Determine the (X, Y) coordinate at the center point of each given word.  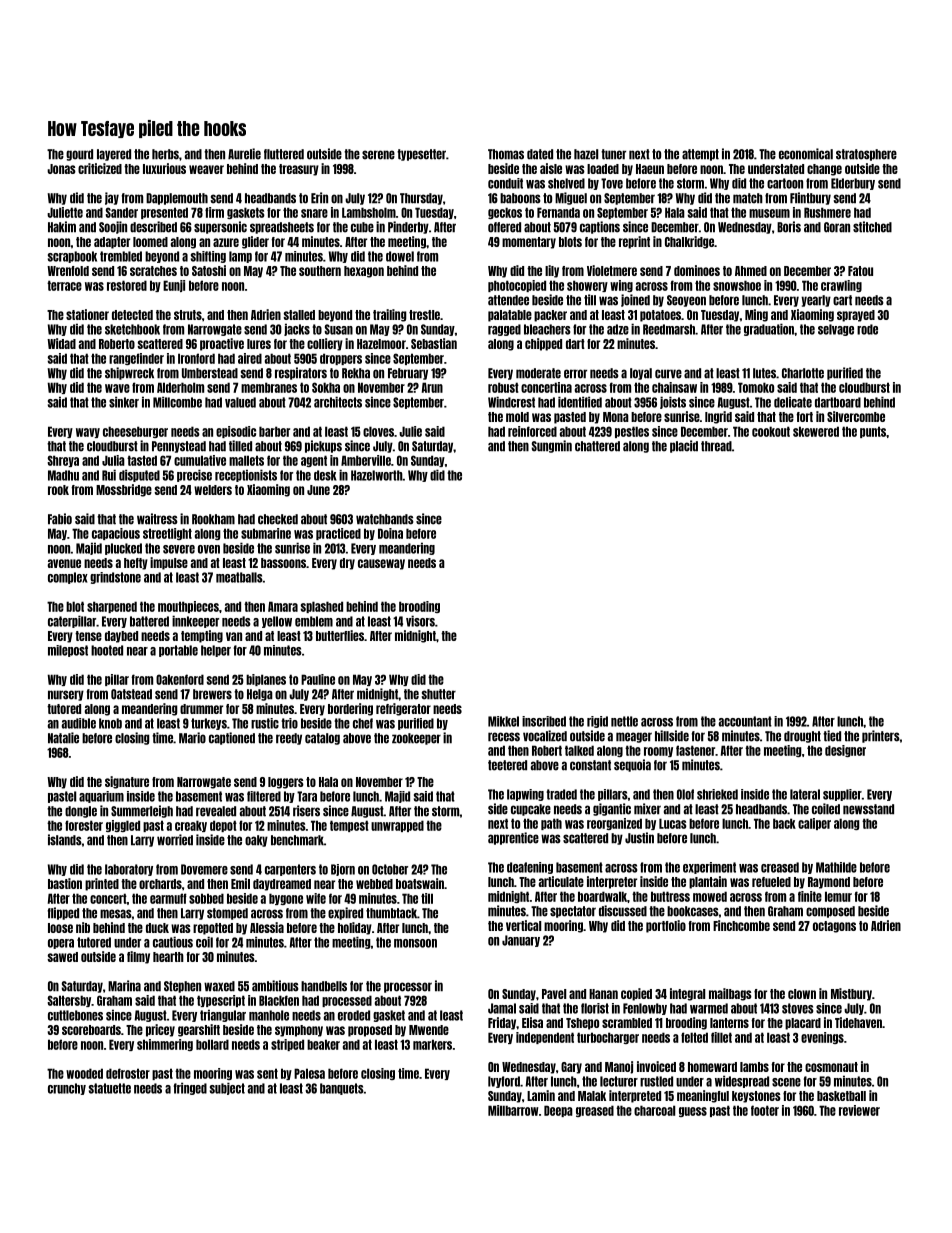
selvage (836, 330)
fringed (190, 1088)
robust (503, 387)
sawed (62, 957)
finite (810, 896)
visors (420, 621)
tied (832, 736)
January (521, 941)
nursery (66, 695)
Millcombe (177, 402)
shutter (438, 694)
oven (209, 549)
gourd (79, 155)
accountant (745, 721)
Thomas (506, 154)
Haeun (650, 169)
